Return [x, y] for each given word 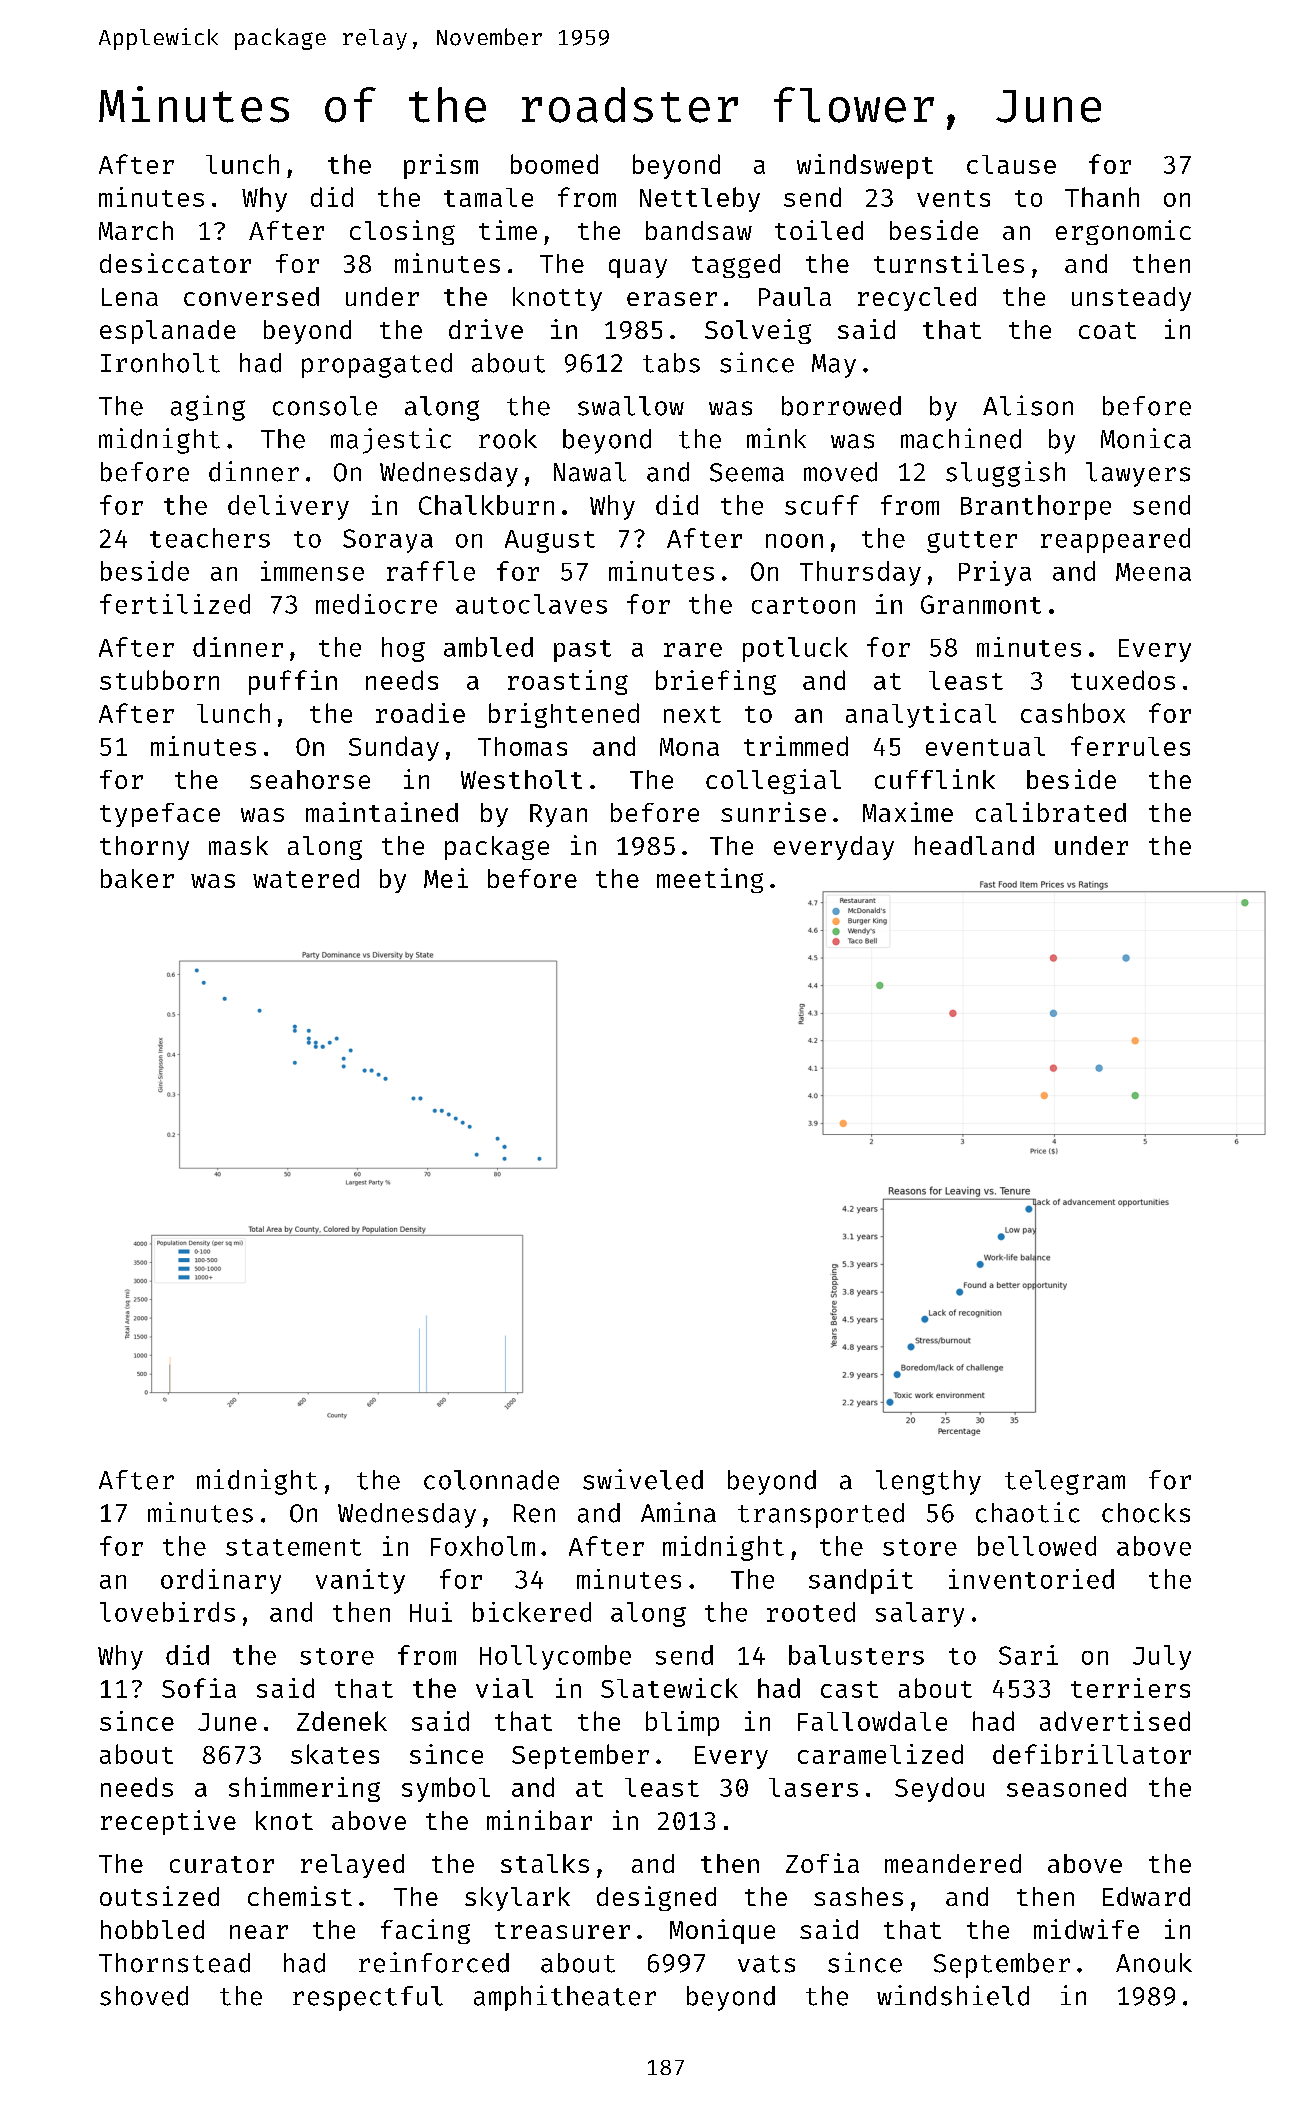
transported [821, 1515]
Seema [747, 472]
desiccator [175, 263]
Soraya [388, 541]
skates [335, 1754]
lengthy [928, 1482]
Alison [1028, 405]
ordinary [221, 1581]
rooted [811, 1612]
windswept [865, 166]
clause [1011, 164]
